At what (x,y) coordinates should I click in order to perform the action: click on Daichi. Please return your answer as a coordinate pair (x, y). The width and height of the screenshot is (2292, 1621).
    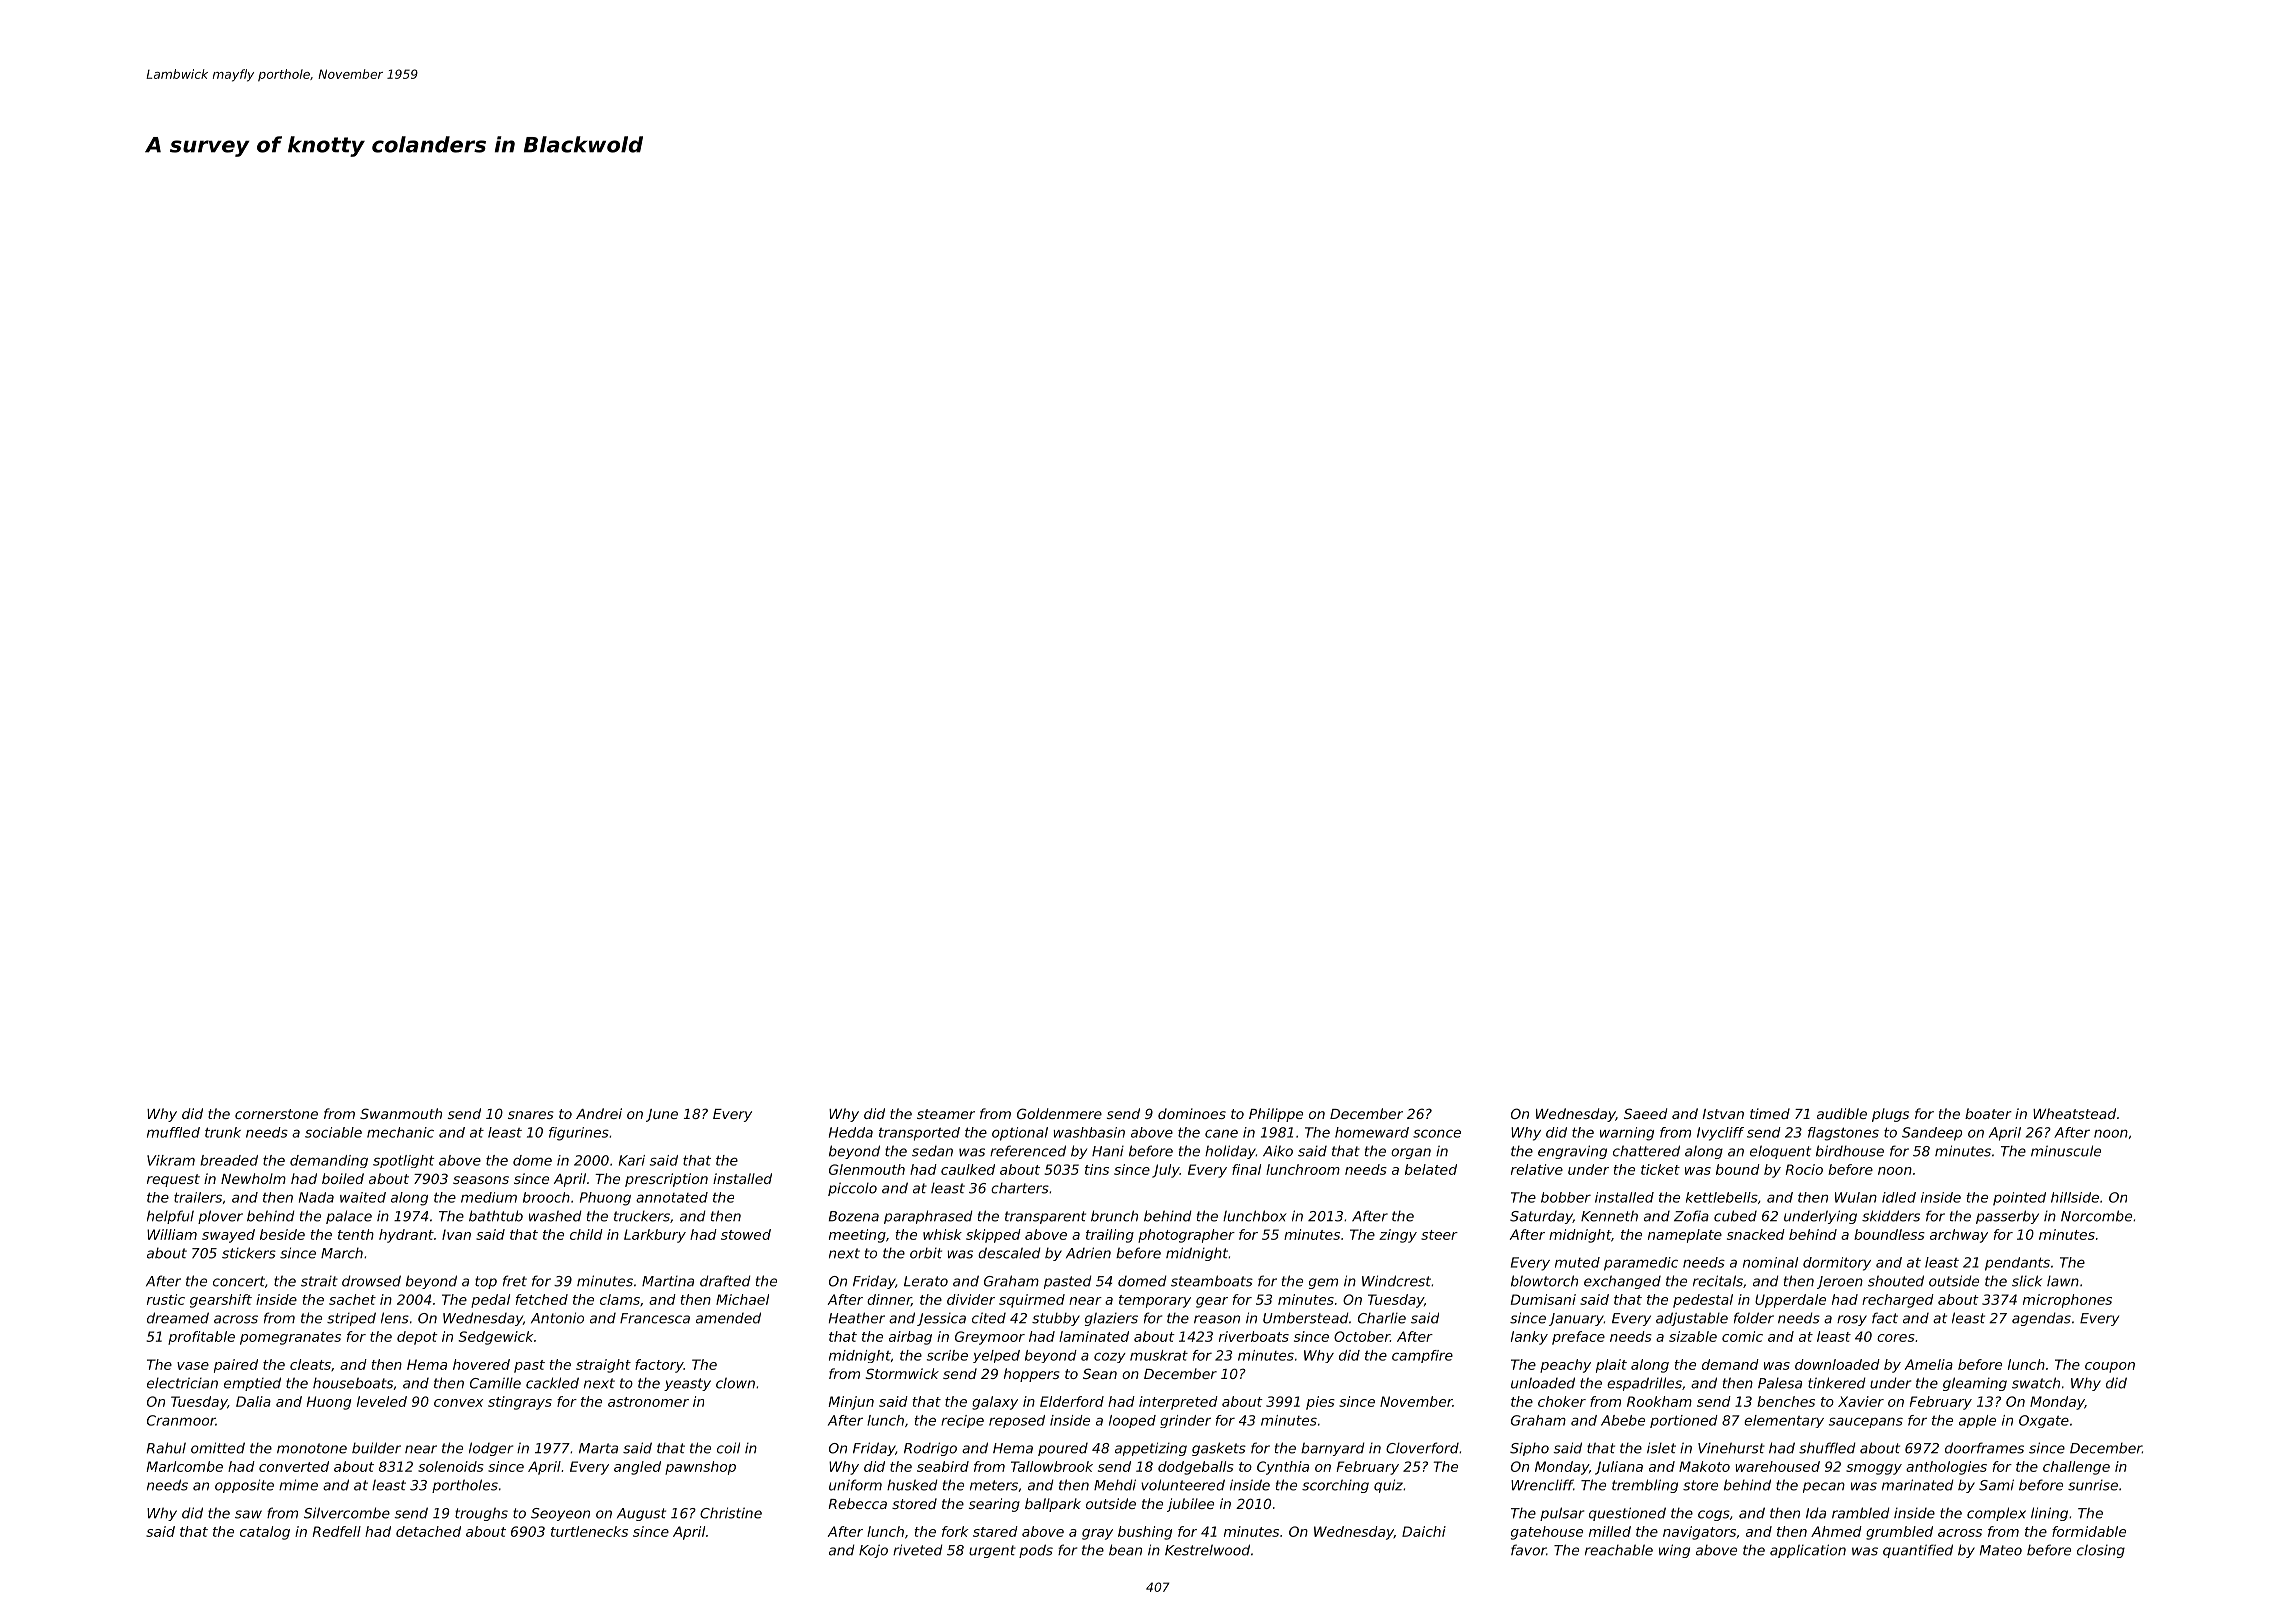
    Looking at the image, I should click on (1424, 1531).
